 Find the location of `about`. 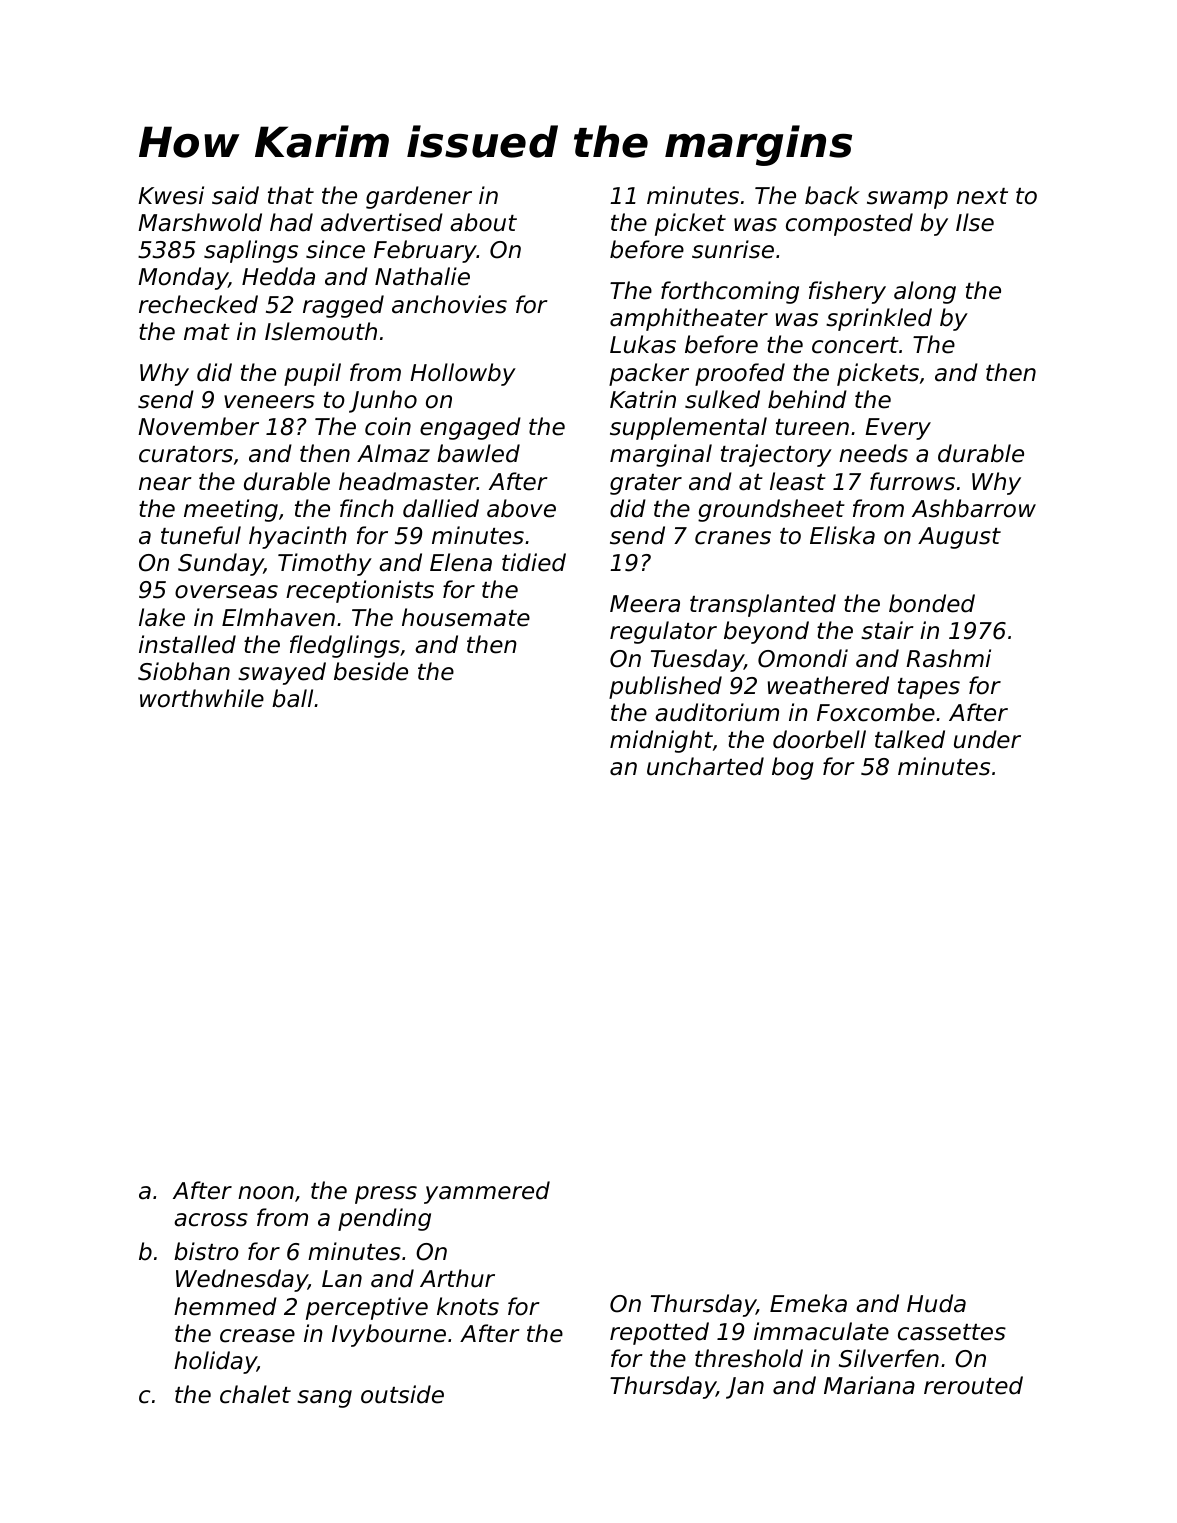

about is located at coordinates (483, 222).
